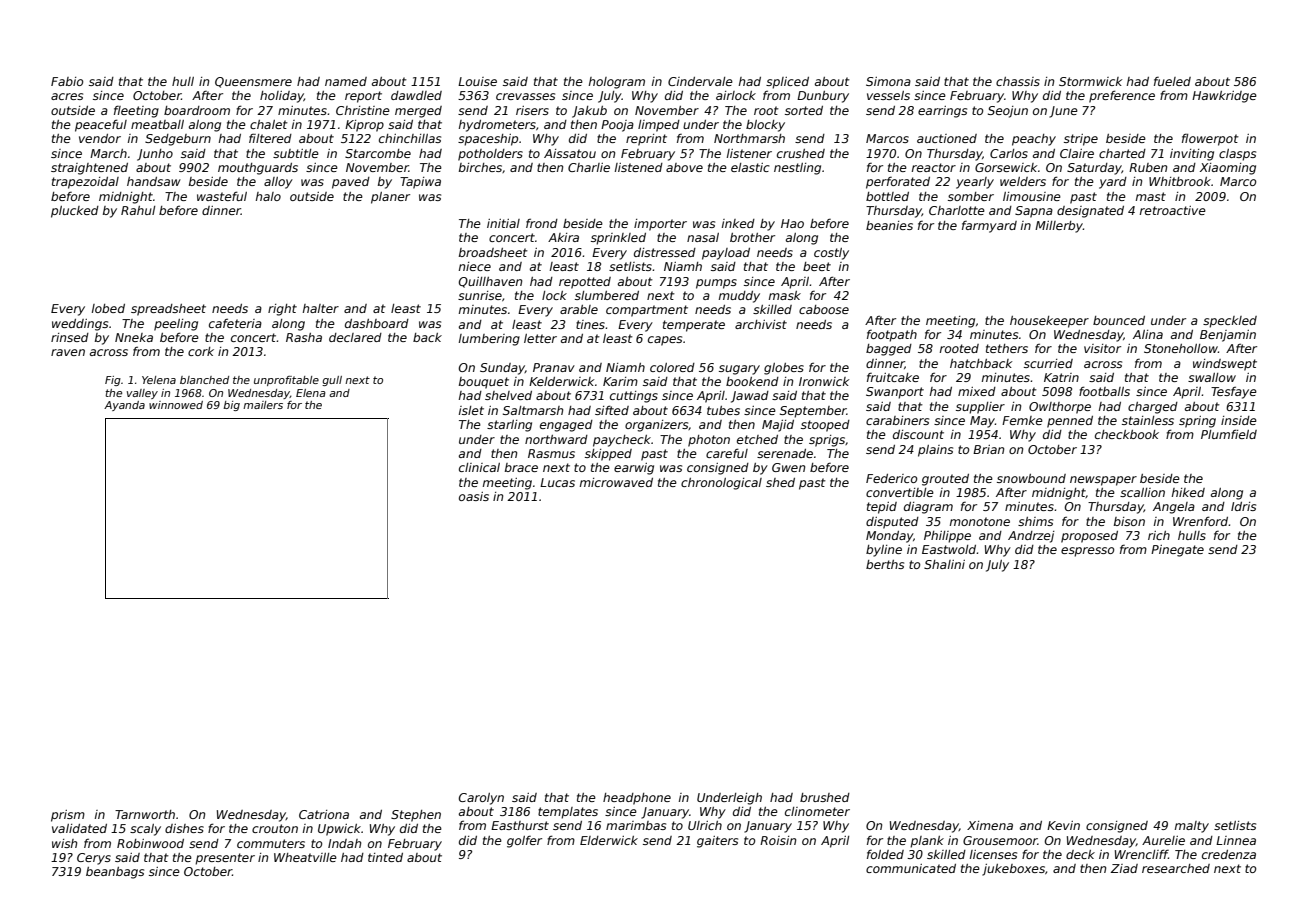  Describe the element at coordinates (1091, 81) in the document. I see `Stormwick` at that location.
